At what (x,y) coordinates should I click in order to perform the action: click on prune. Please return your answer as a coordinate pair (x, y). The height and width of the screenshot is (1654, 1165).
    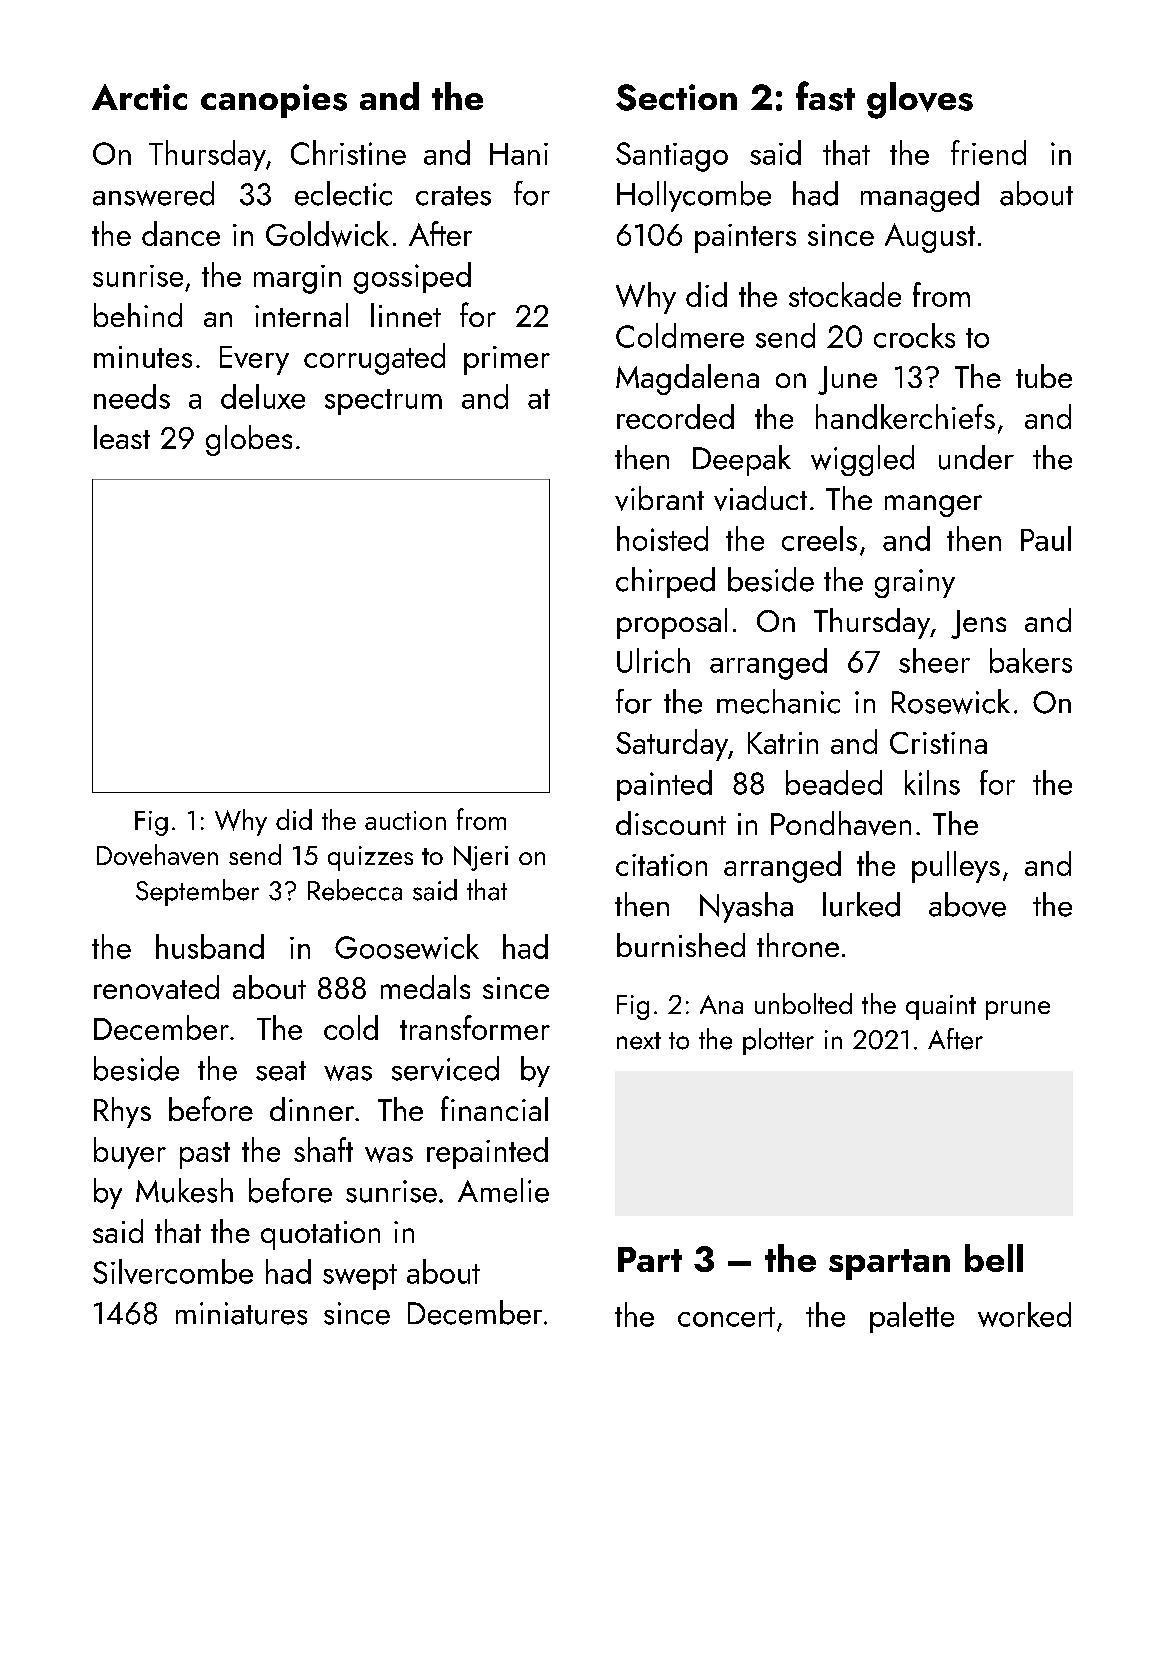
    Looking at the image, I should click on (1018, 1010).
